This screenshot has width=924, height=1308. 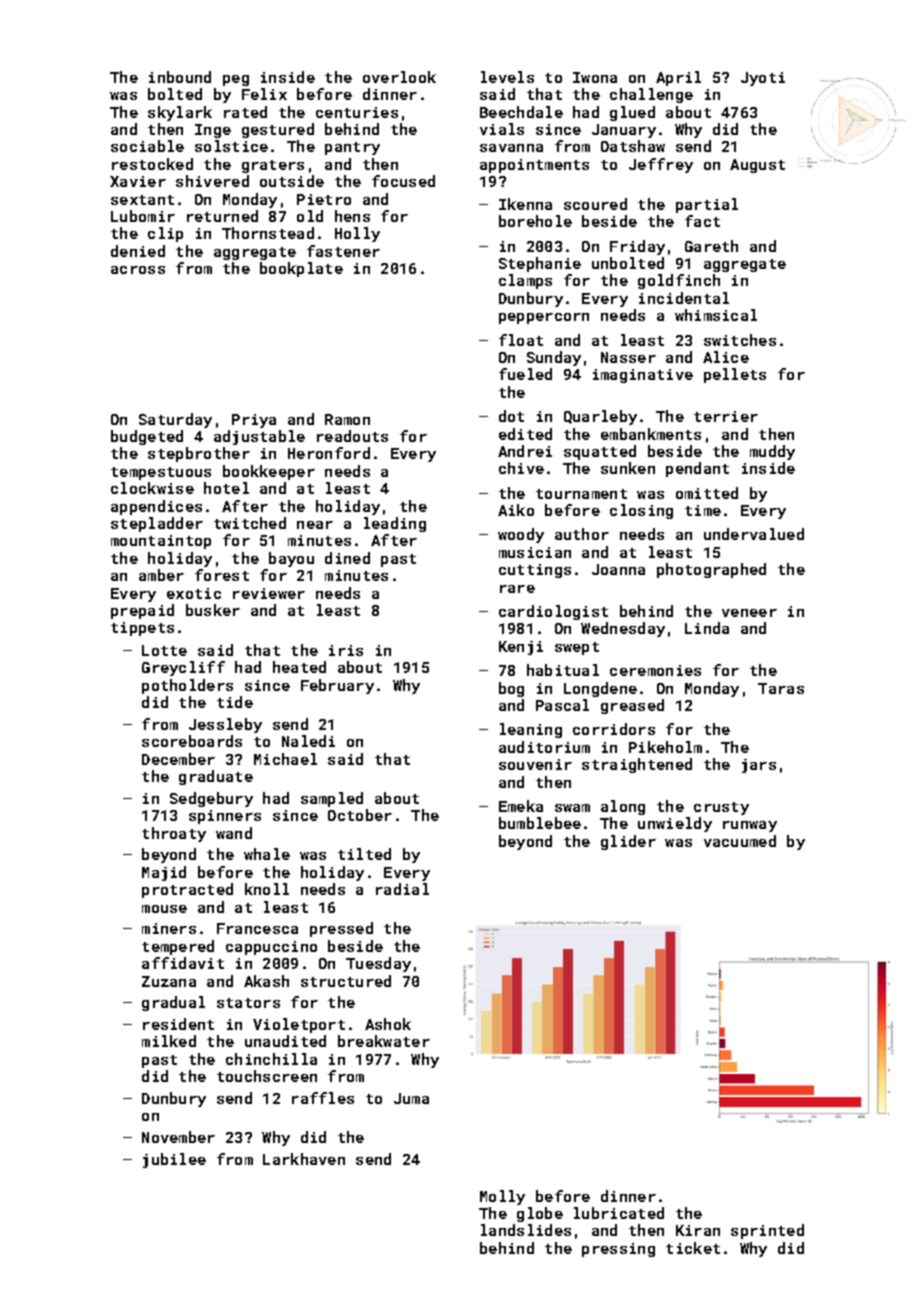 I want to click on Larkhaven, so click(x=304, y=1159).
